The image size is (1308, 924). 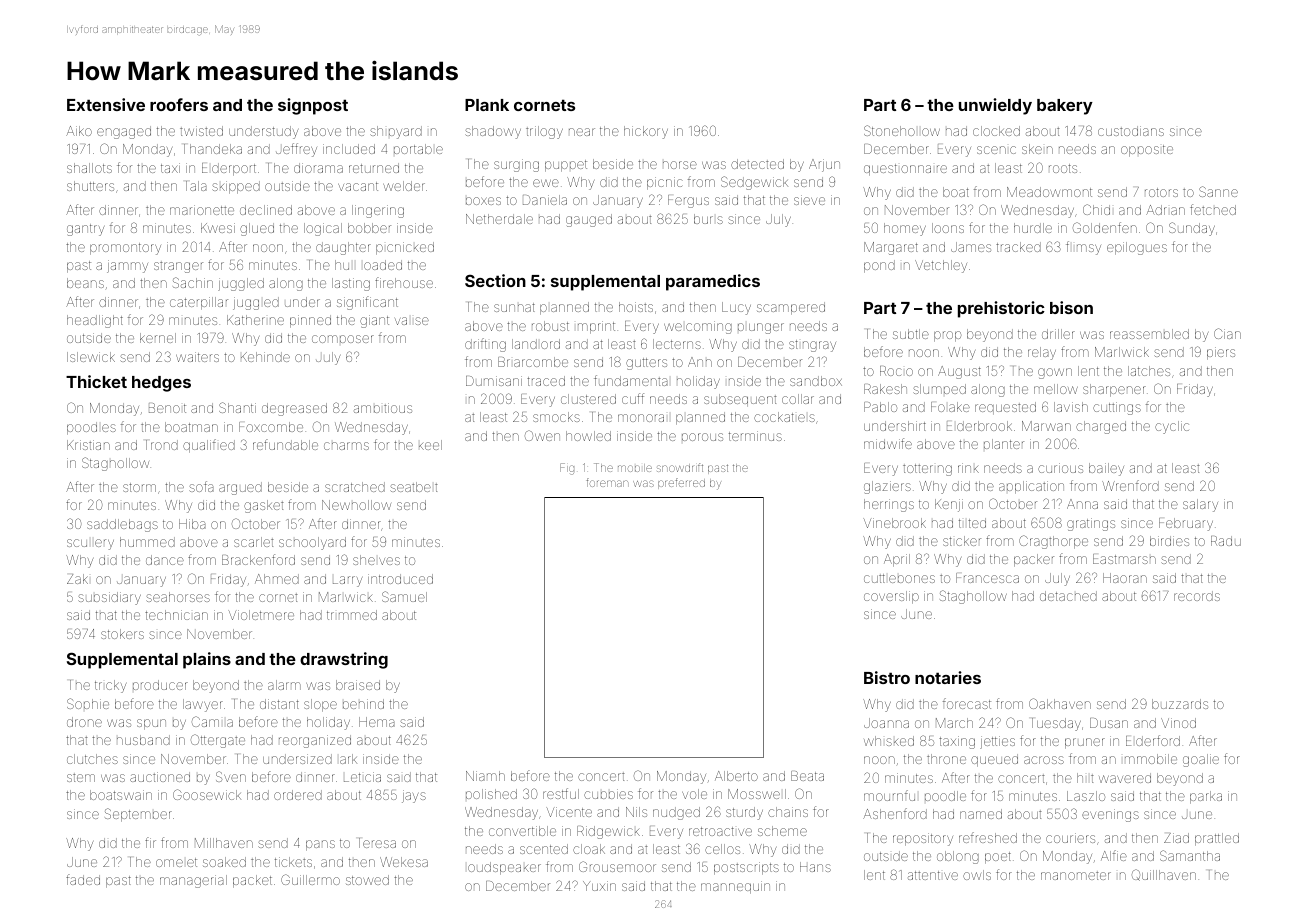 What do you see at coordinates (378, 211) in the screenshot?
I see `lingering` at bounding box center [378, 211].
